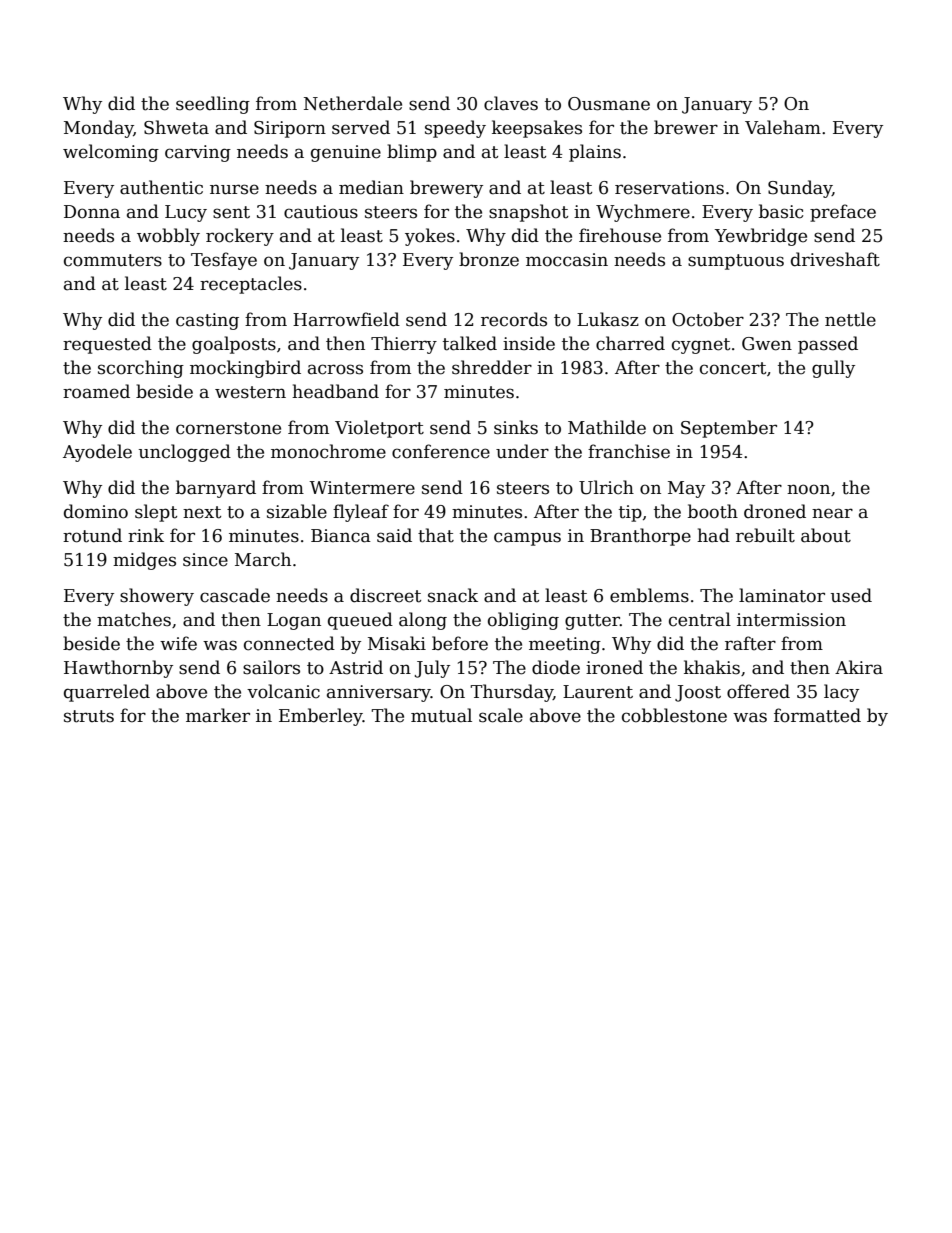 This document has height=1233, width=952. I want to click on claves, so click(511, 103).
